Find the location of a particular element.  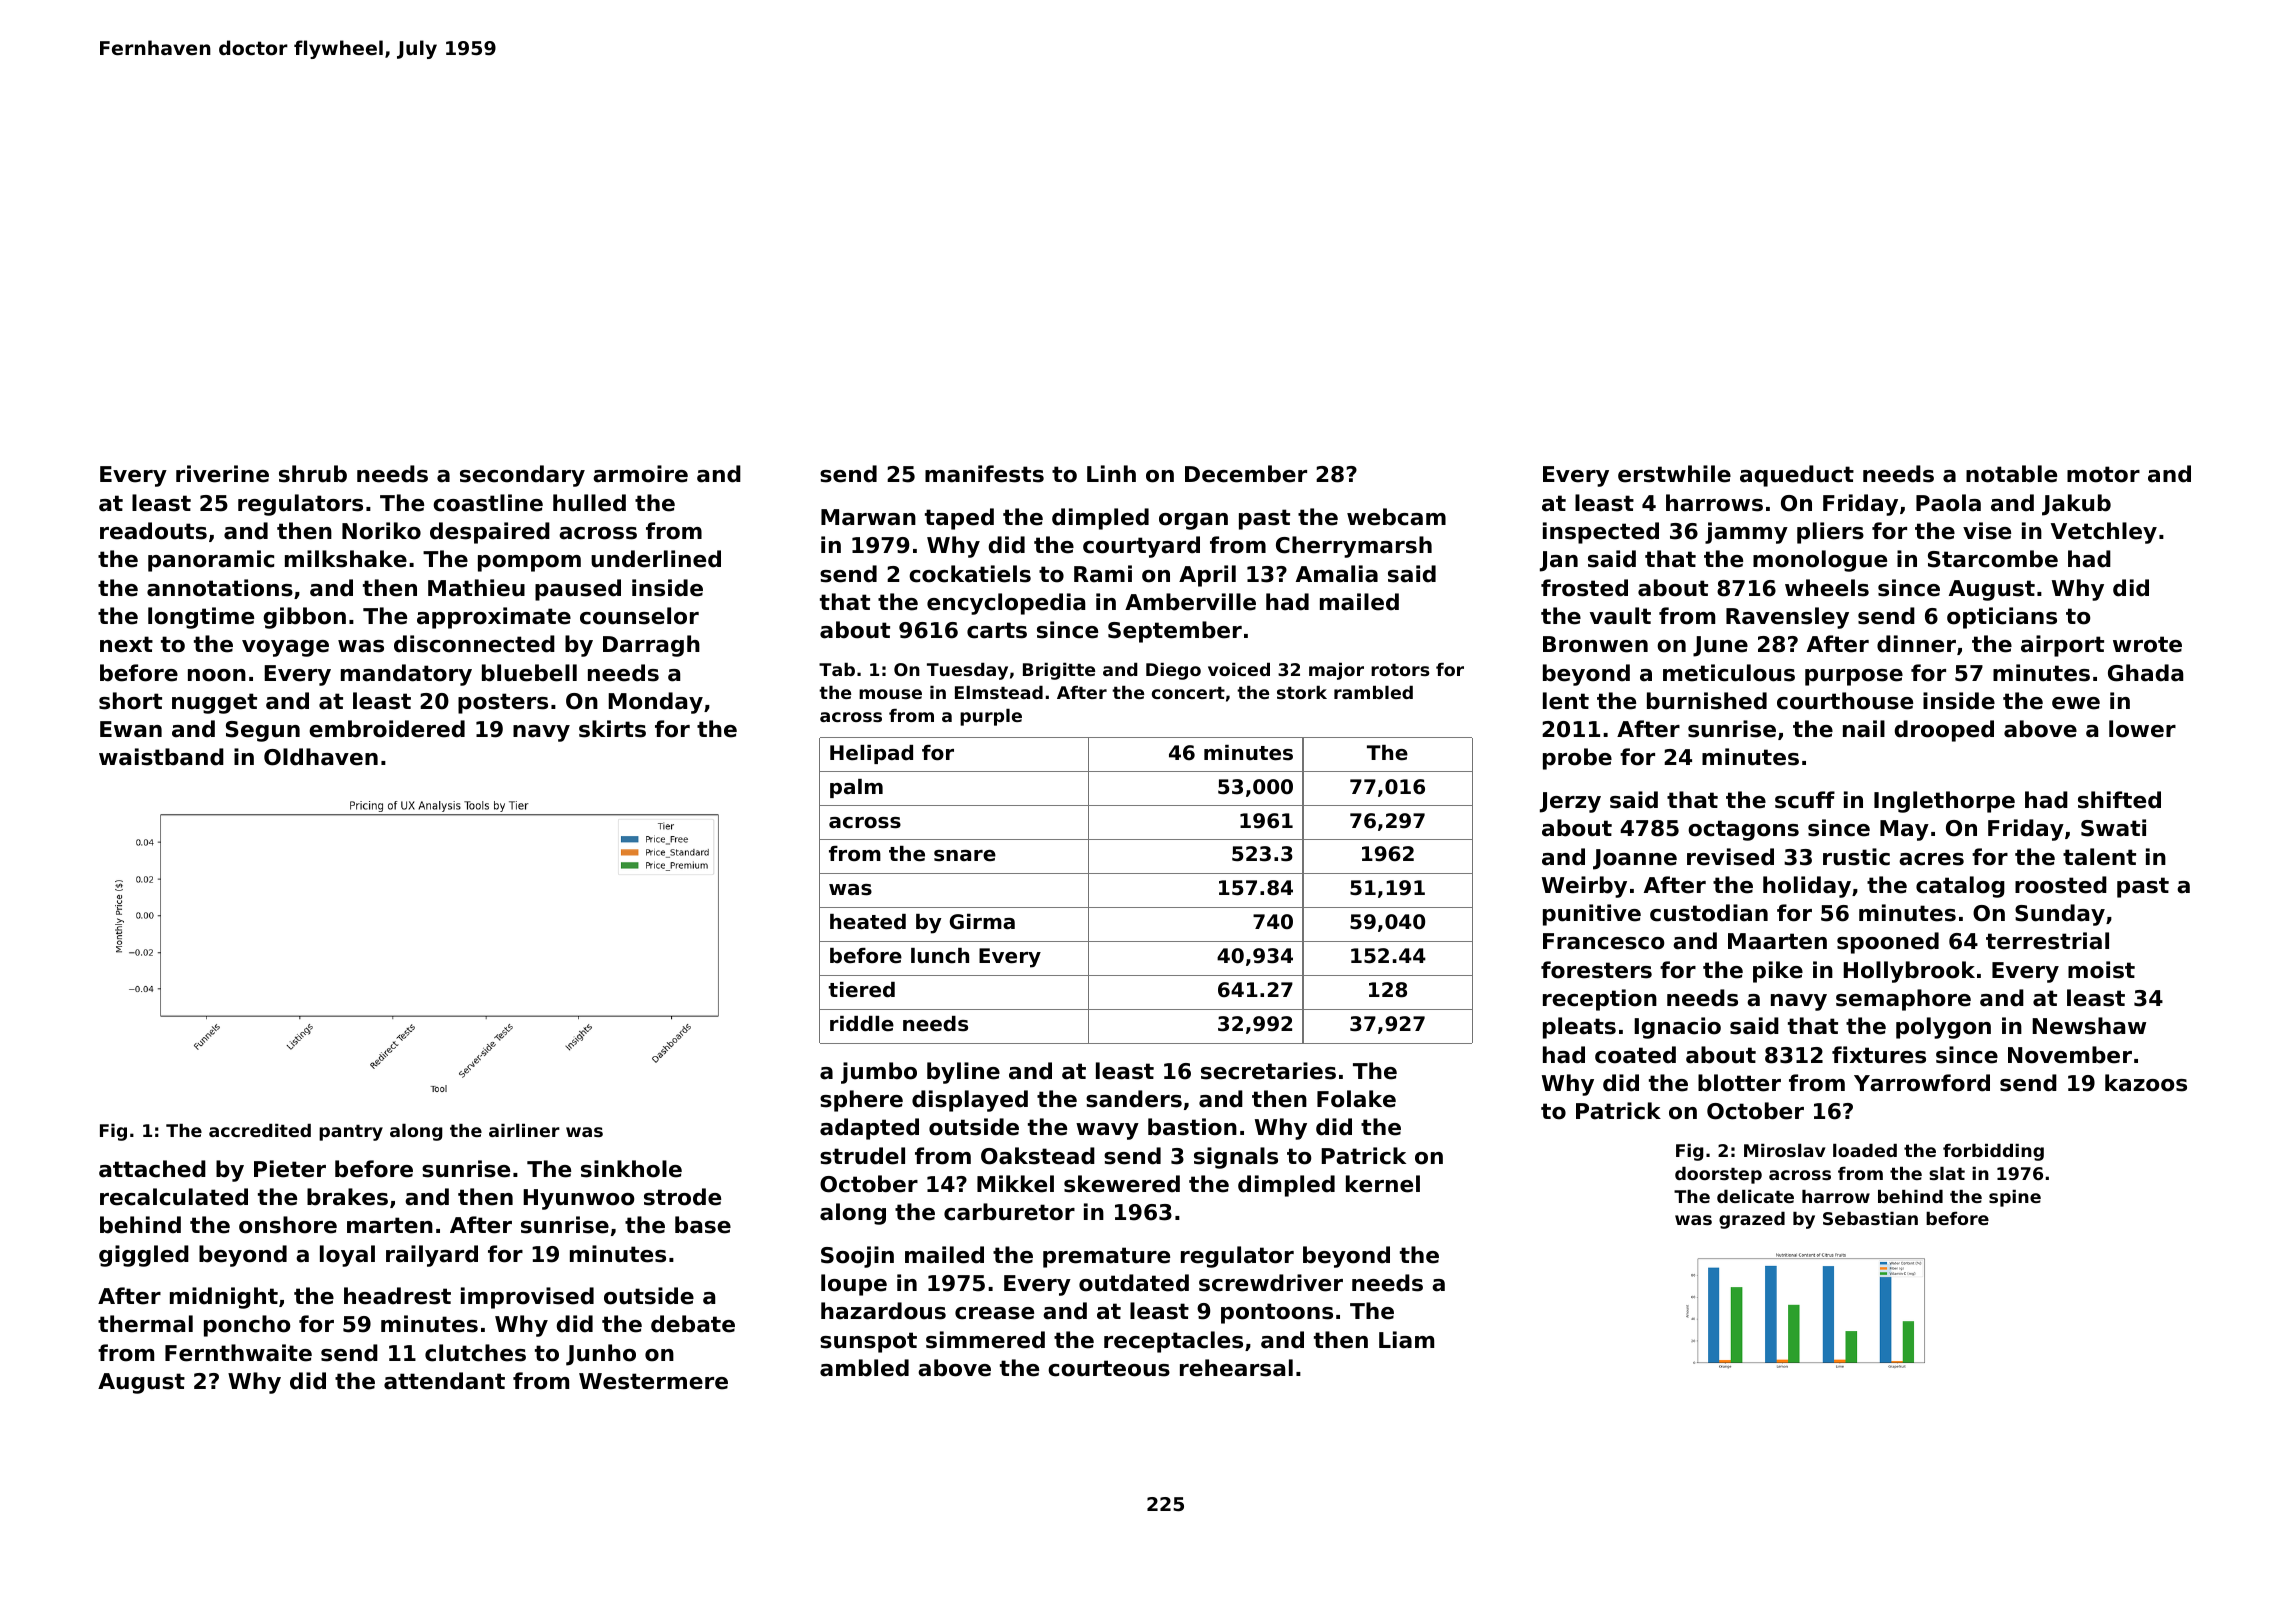

Girma is located at coordinates (982, 922).
